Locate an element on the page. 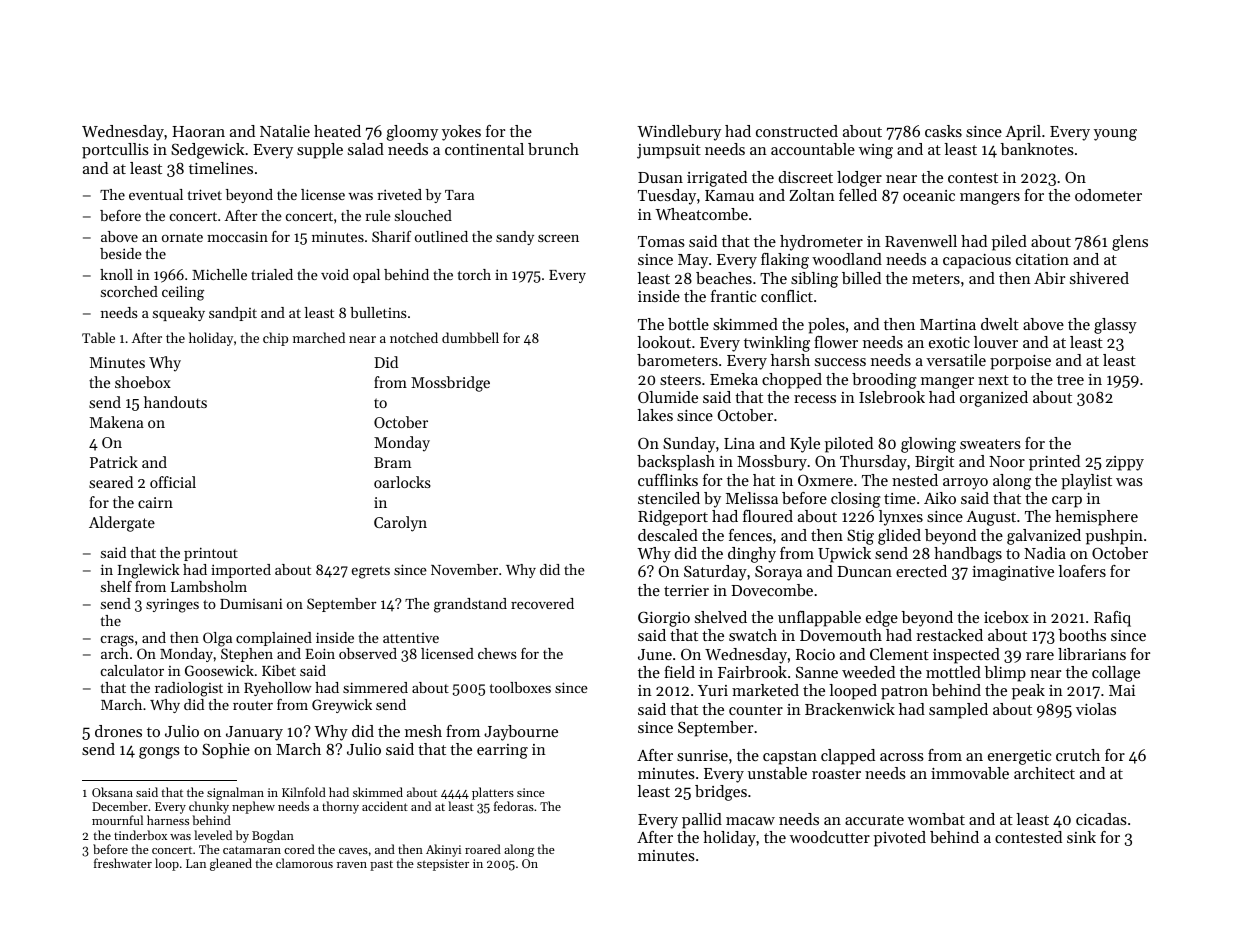 The height and width of the page is (952, 1233). Haoran is located at coordinates (198, 131).
